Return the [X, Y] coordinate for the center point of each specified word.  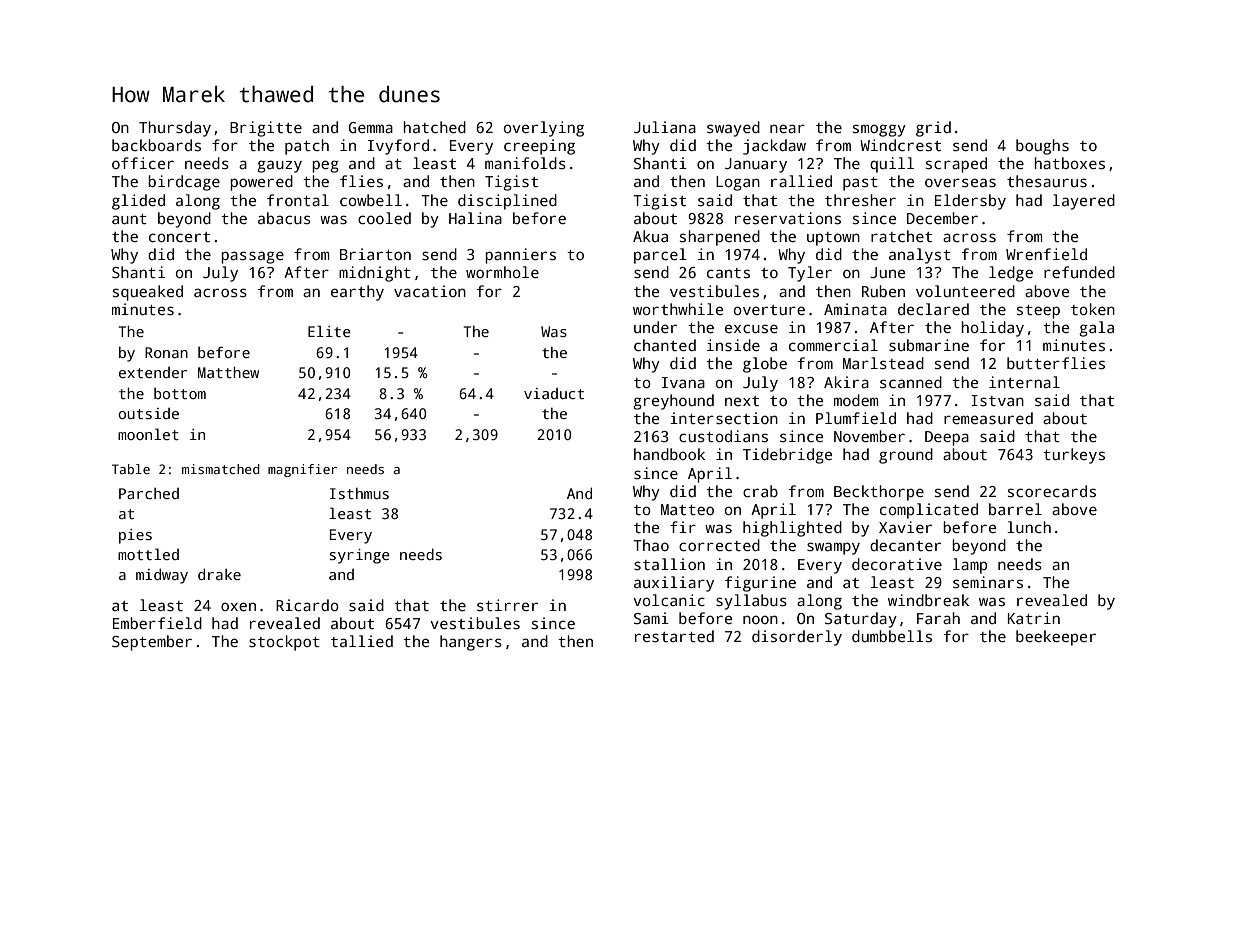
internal [1024, 382]
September [152, 643]
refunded [1079, 272]
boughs [1042, 147]
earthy [357, 293]
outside [149, 413]
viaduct [554, 393]
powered [261, 183]
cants [728, 273]
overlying [544, 129]
